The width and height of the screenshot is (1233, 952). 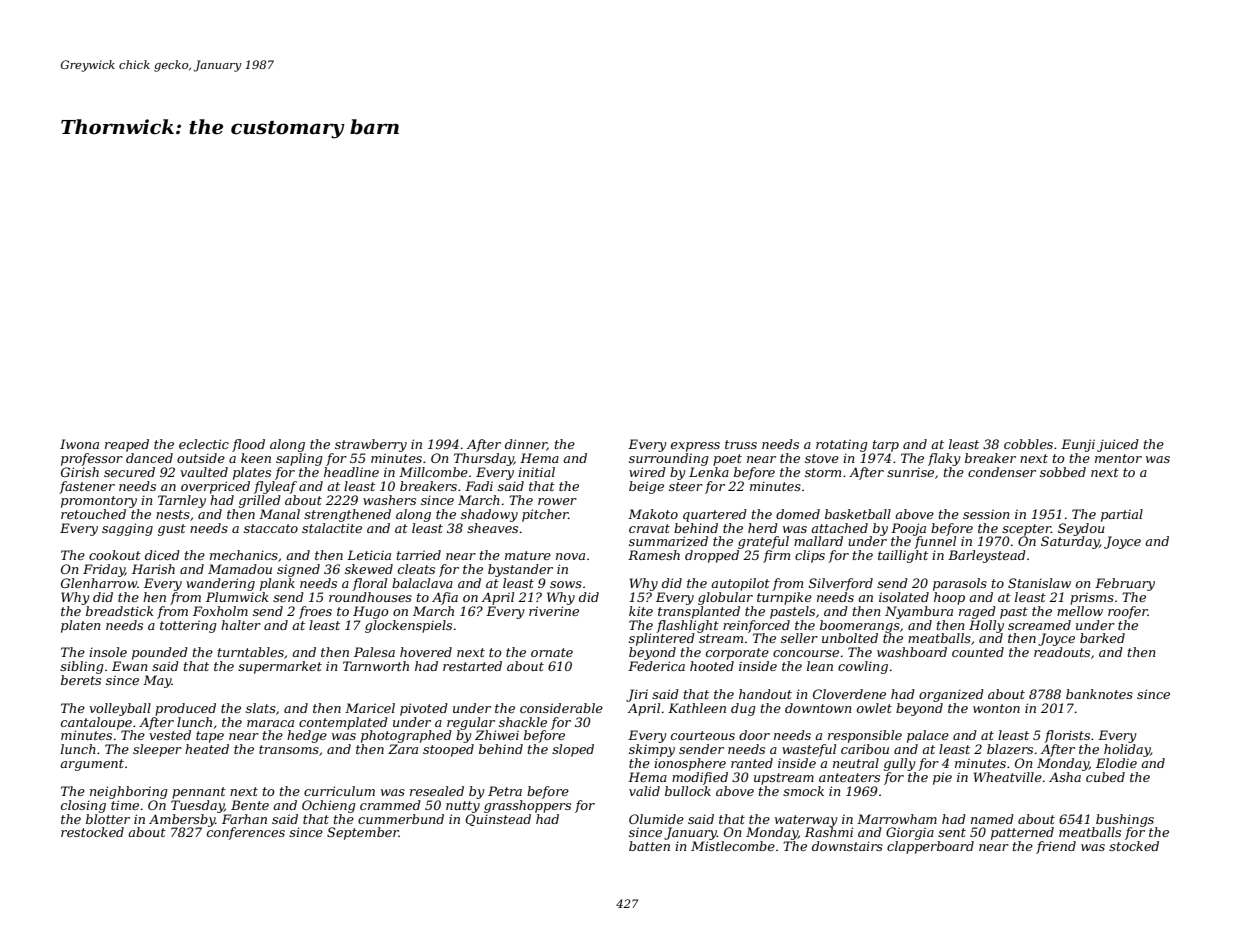 I want to click on sloped, so click(x=573, y=750).
